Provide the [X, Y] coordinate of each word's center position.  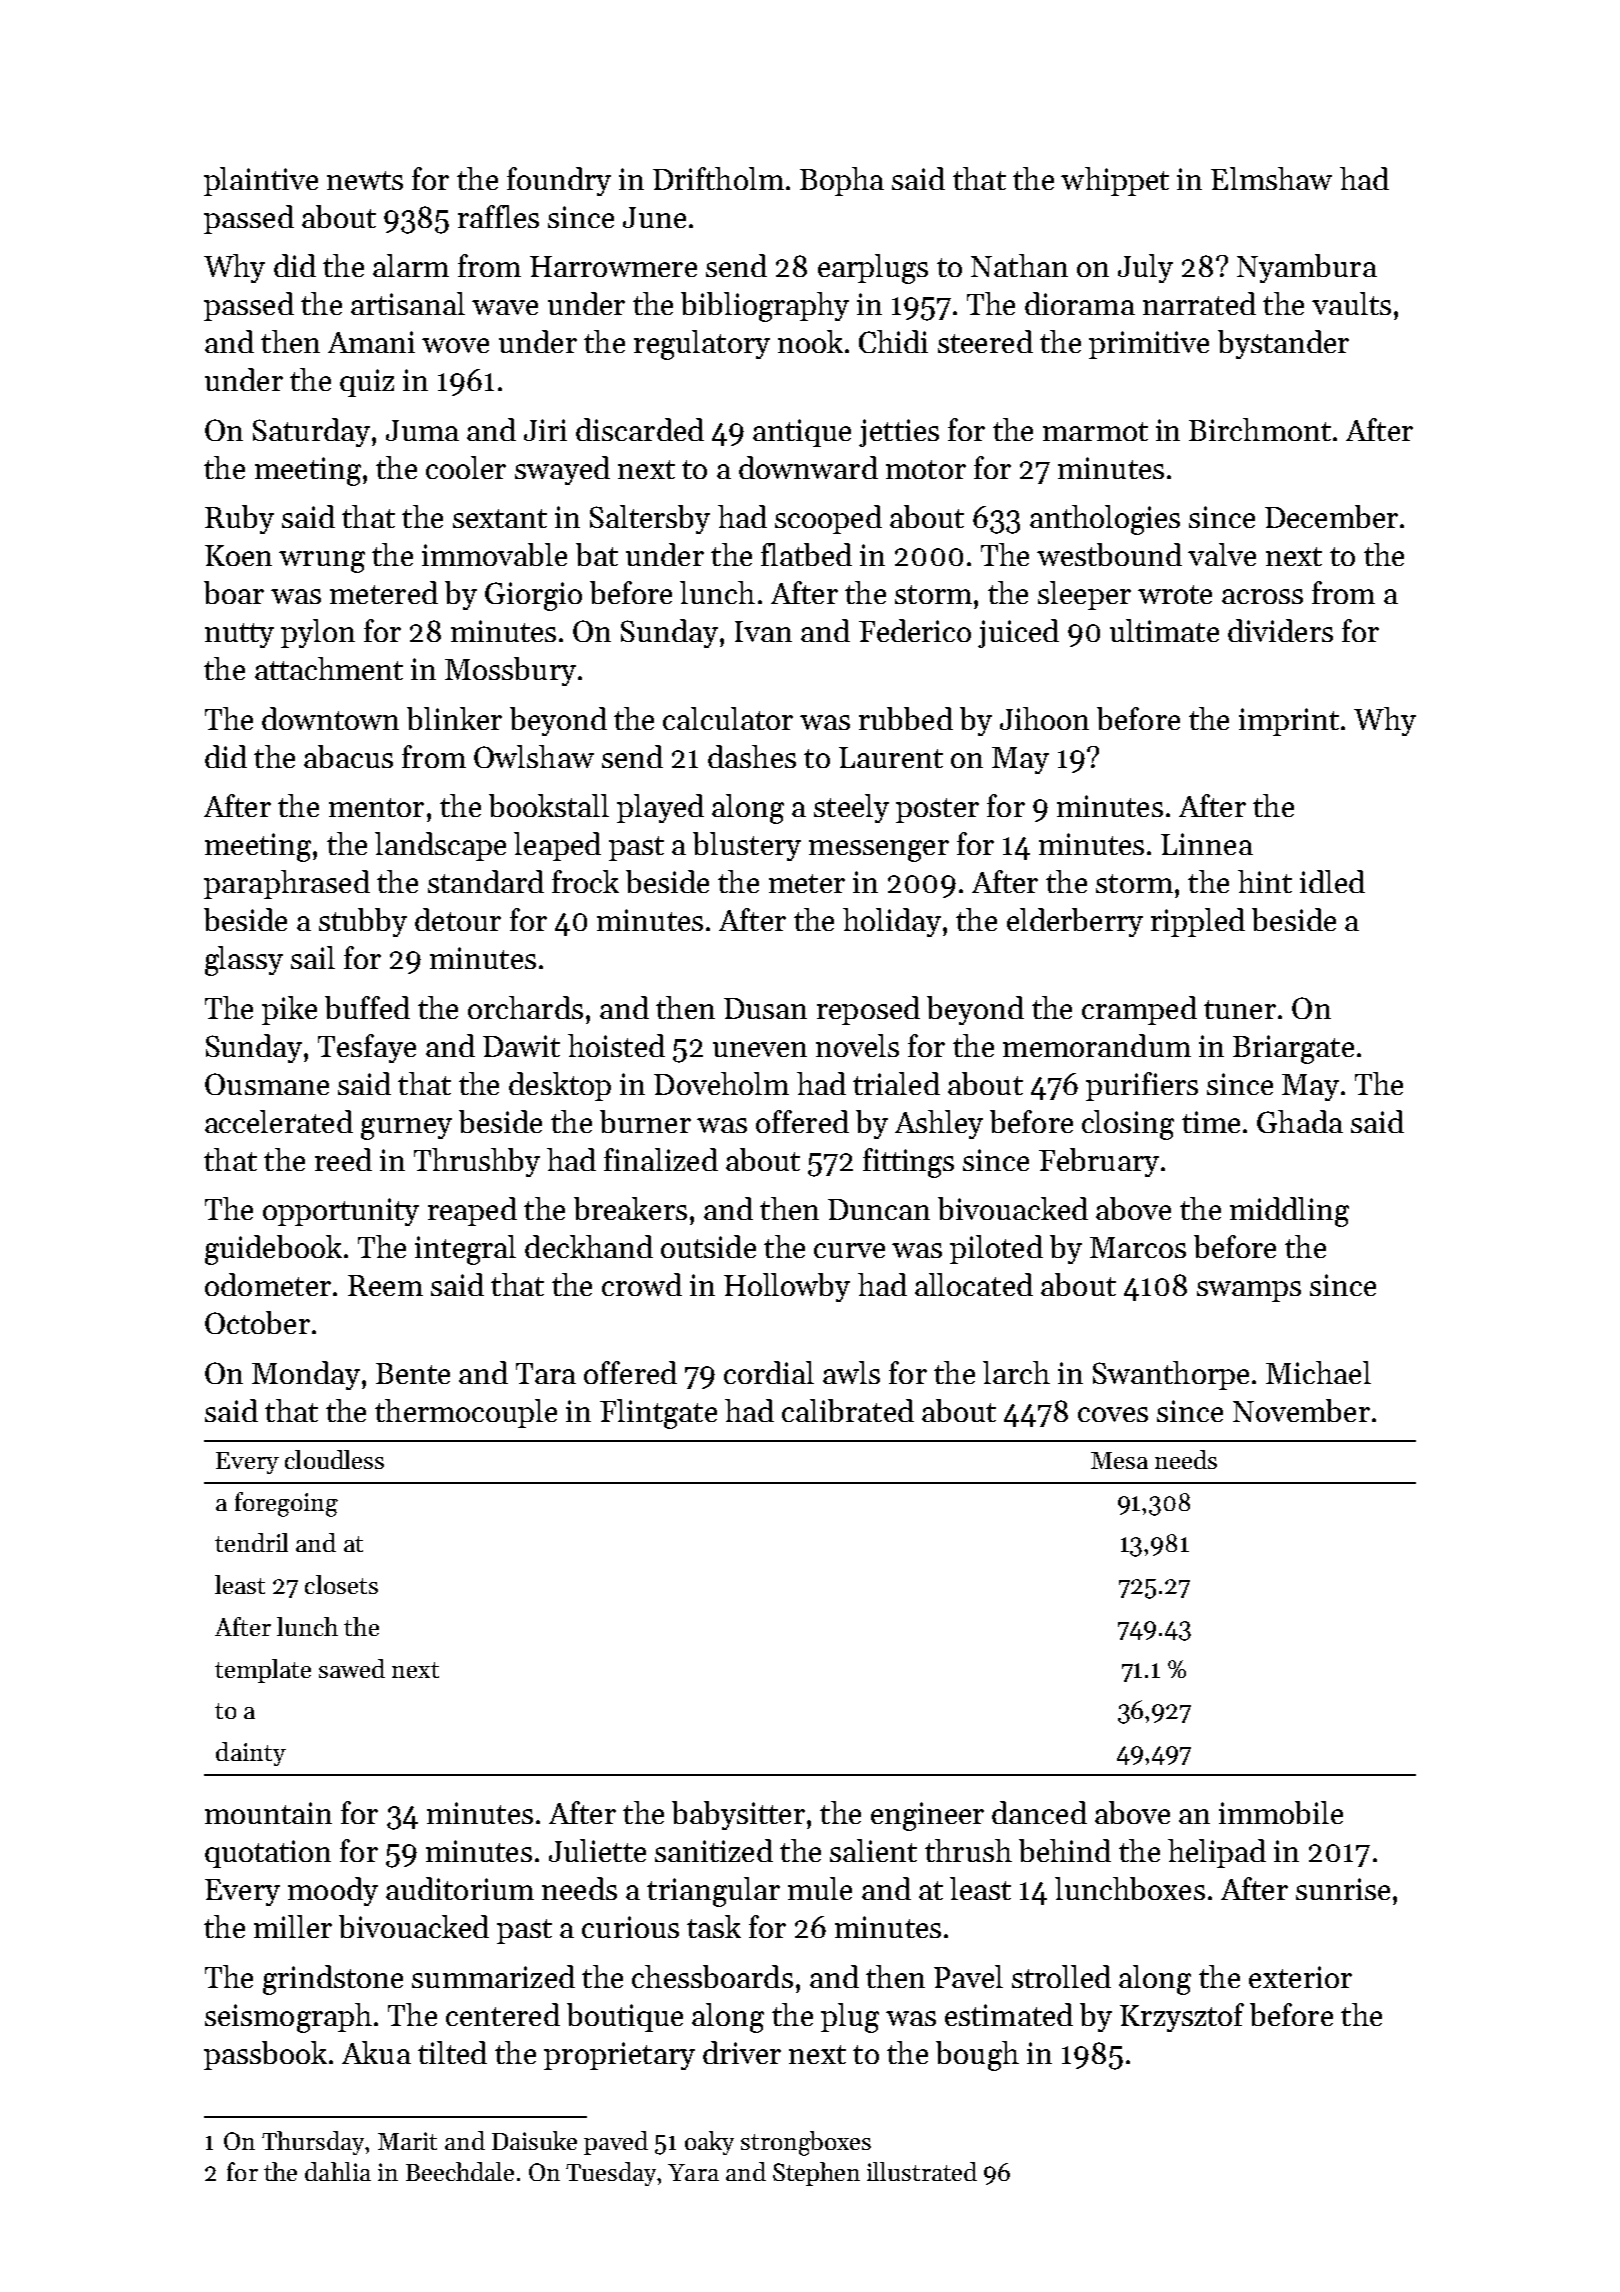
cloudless [334, 1459]
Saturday [311, 432]
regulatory [702, 345]
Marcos [1138, 1247]
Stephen [816, 2174]
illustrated [922, 2171]
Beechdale [460, 2171]
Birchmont [1260, 429]
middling [1289, 1212]
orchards [525, 1007]
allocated [974, 1284]
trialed [896, 1083]
